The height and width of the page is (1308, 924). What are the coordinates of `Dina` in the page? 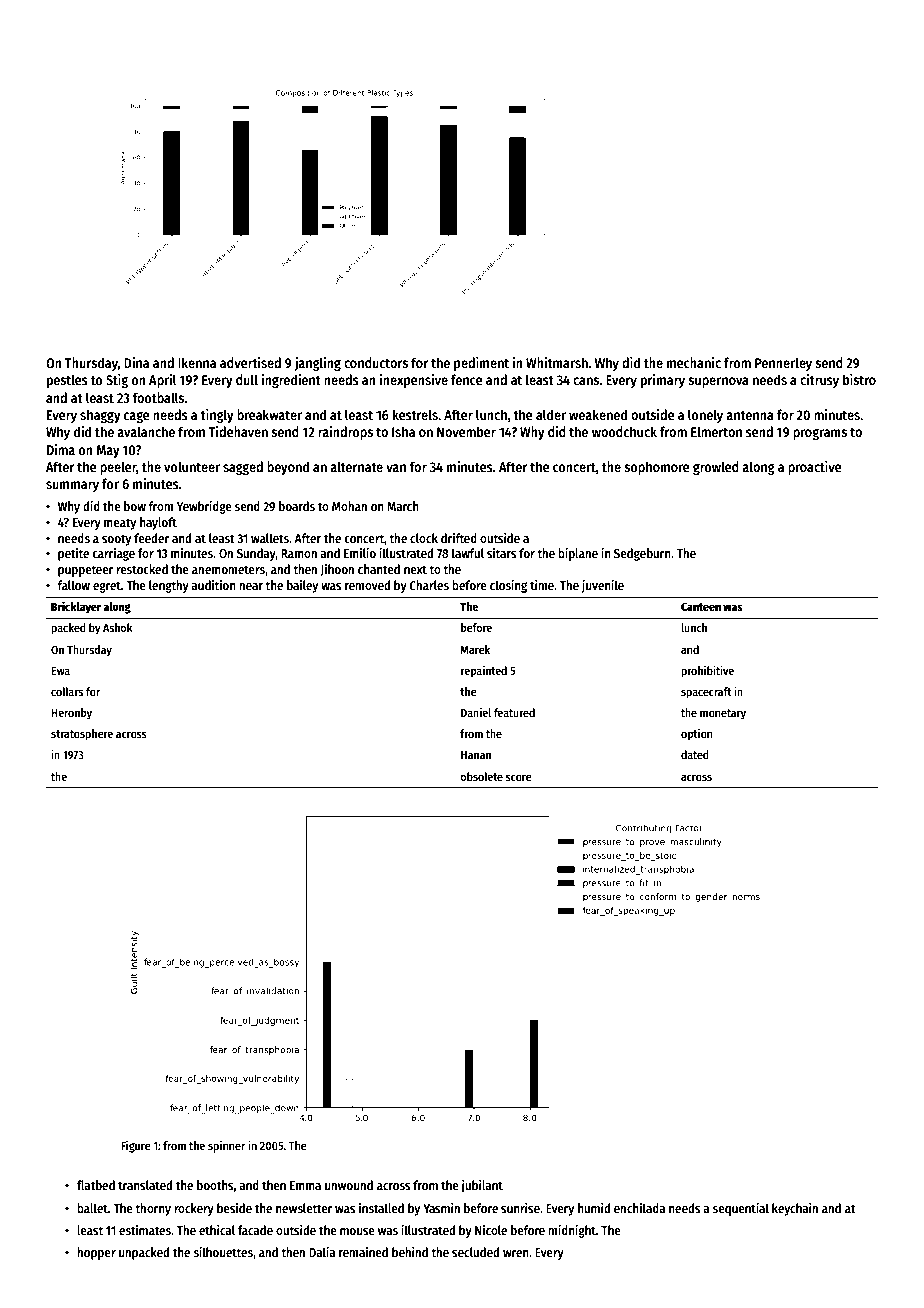 It's located at (136, 362).
